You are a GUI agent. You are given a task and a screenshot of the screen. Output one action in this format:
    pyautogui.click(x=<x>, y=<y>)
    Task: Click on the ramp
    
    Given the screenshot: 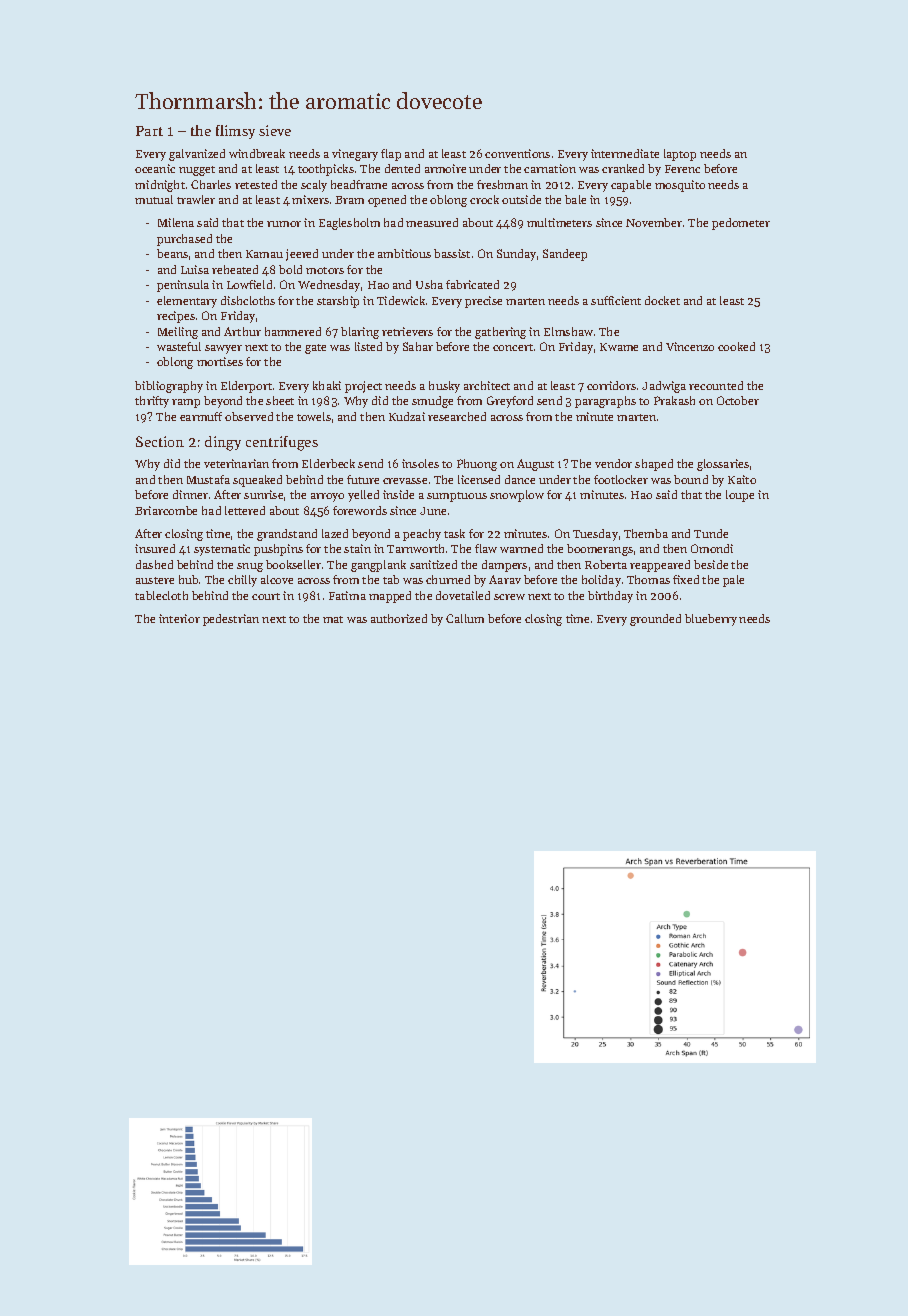 What is the action you would take?
    pyautogui.click(x=186, y=403)
